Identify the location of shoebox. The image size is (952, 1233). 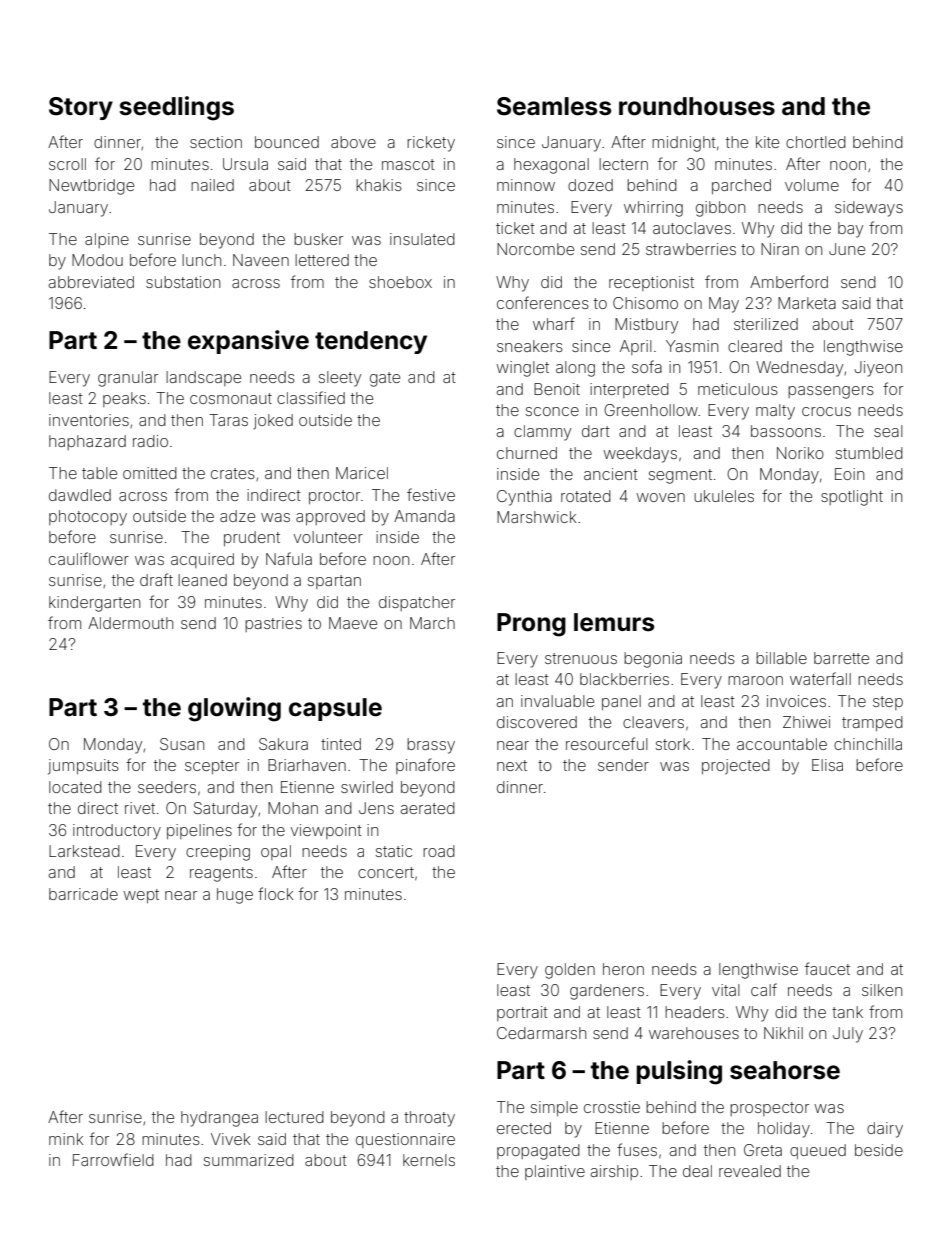
(400, 282).
